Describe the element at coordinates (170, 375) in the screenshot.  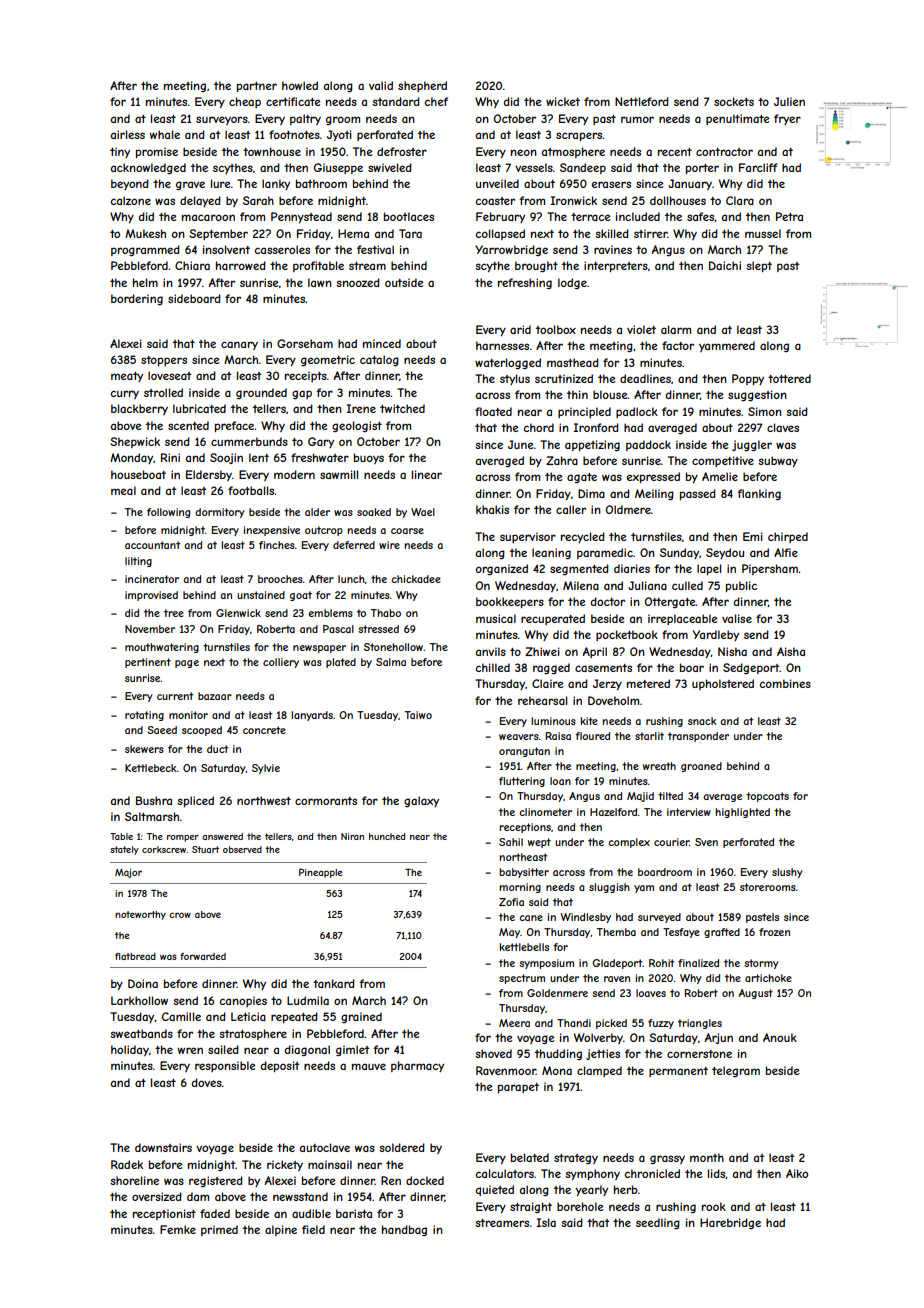
I see `loveseat` at that location.
